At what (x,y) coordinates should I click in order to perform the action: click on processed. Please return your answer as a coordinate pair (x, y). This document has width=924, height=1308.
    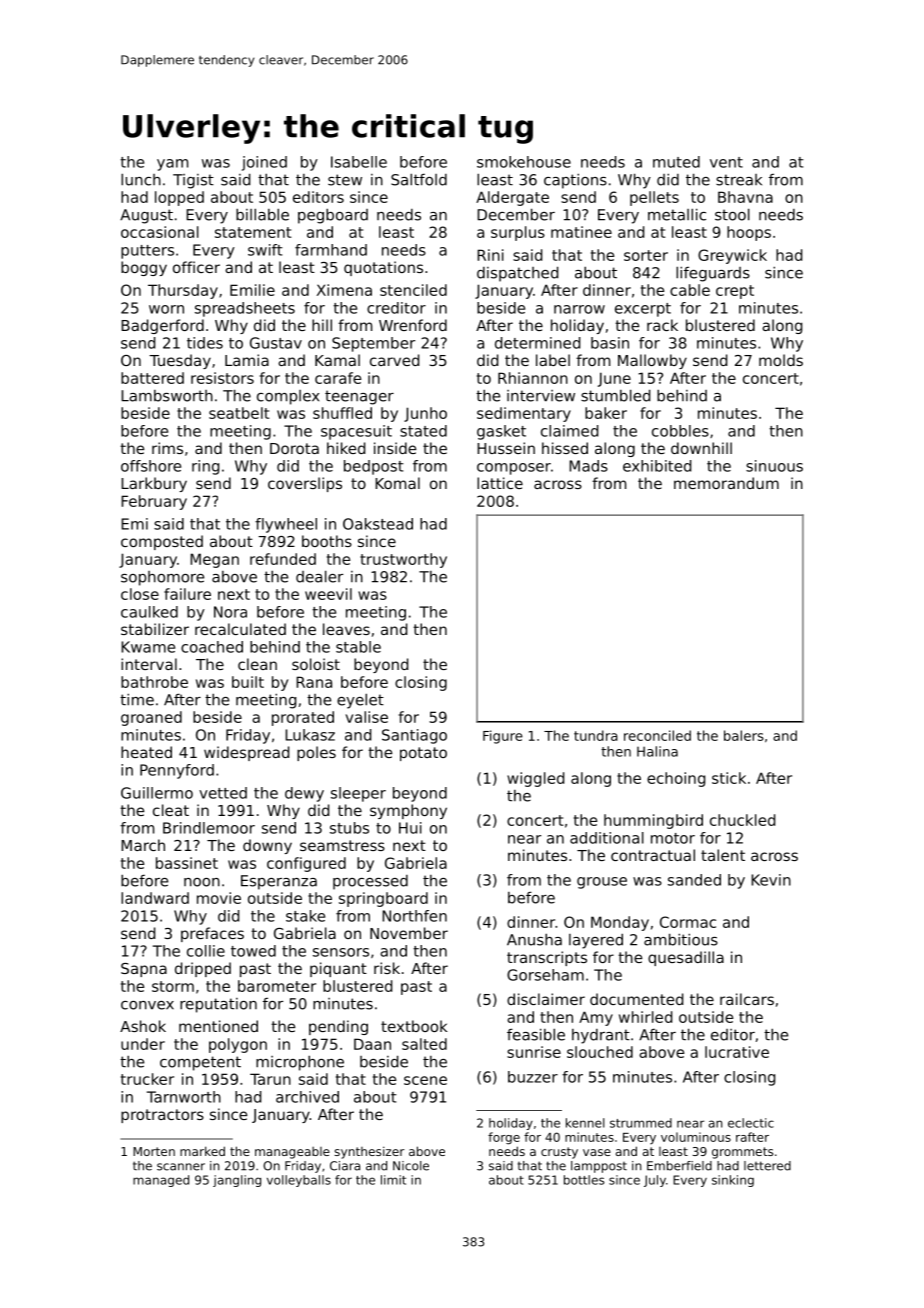
    Looking at the image, I should click on (370, 882).
